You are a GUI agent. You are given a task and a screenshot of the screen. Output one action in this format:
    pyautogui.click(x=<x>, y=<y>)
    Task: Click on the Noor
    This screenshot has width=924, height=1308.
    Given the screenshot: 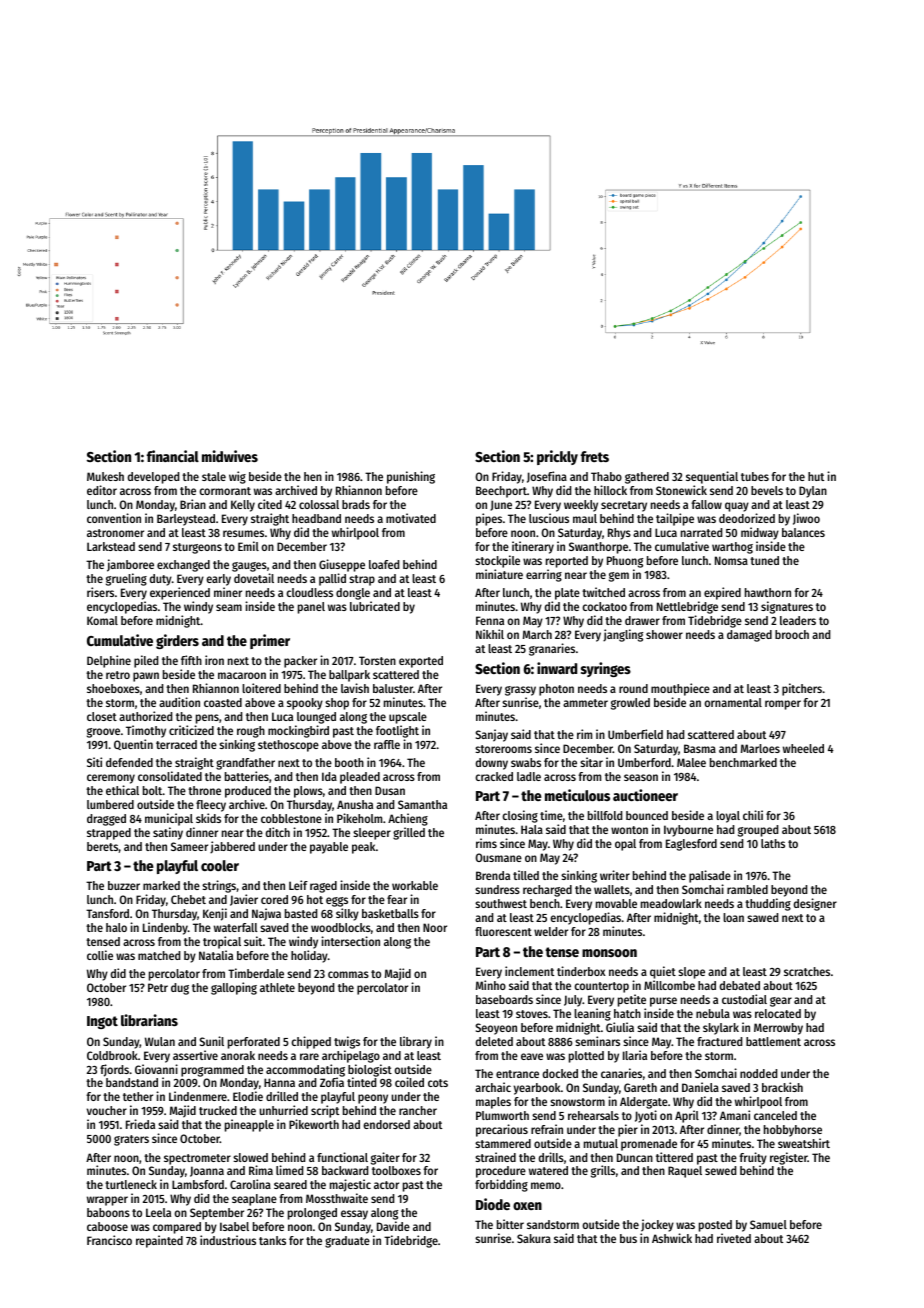 What is the action you would take?
    pyautogui.click(x=435, y=927)
